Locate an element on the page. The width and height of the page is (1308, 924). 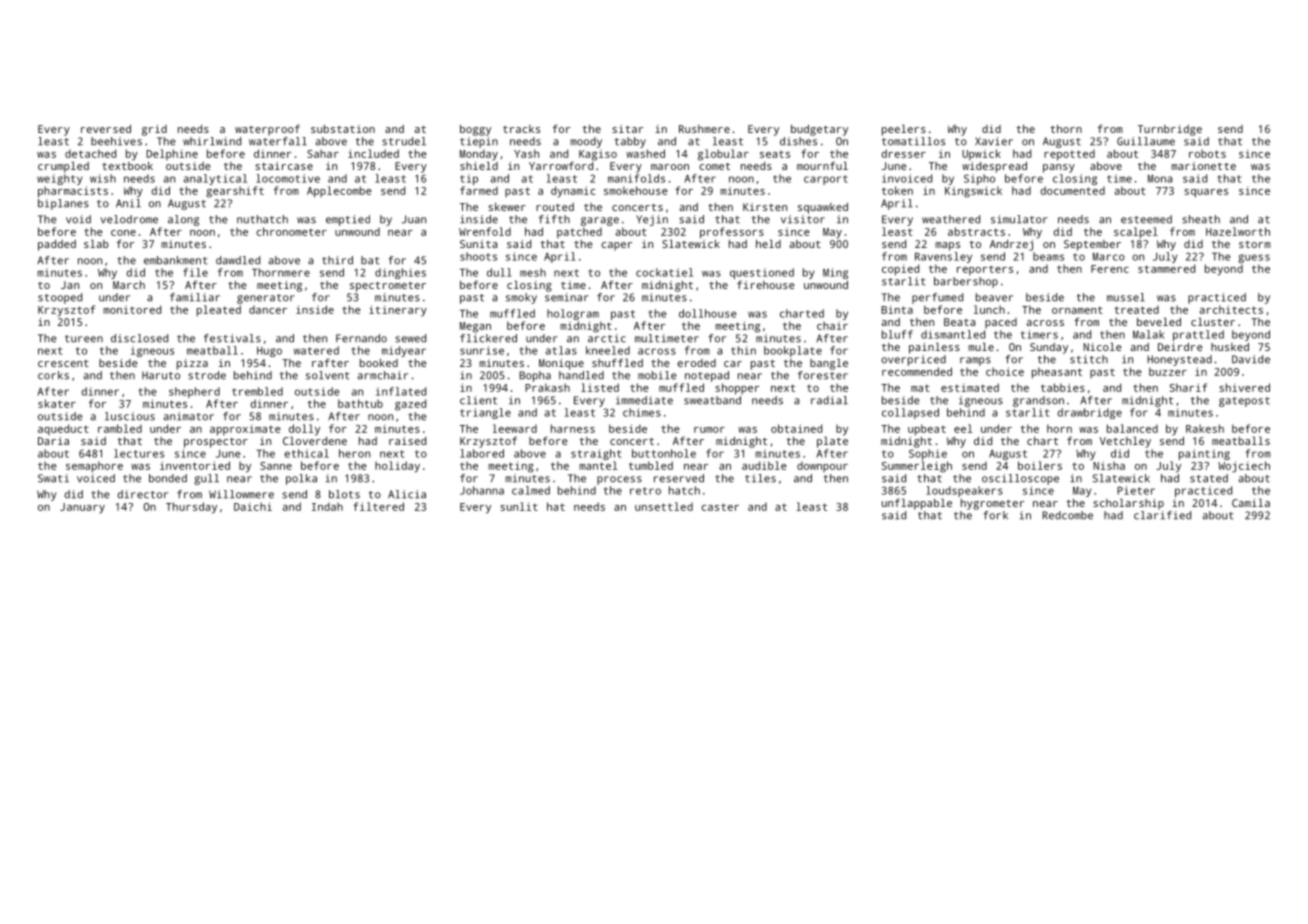
padded is located at coordinates (57, 245).
